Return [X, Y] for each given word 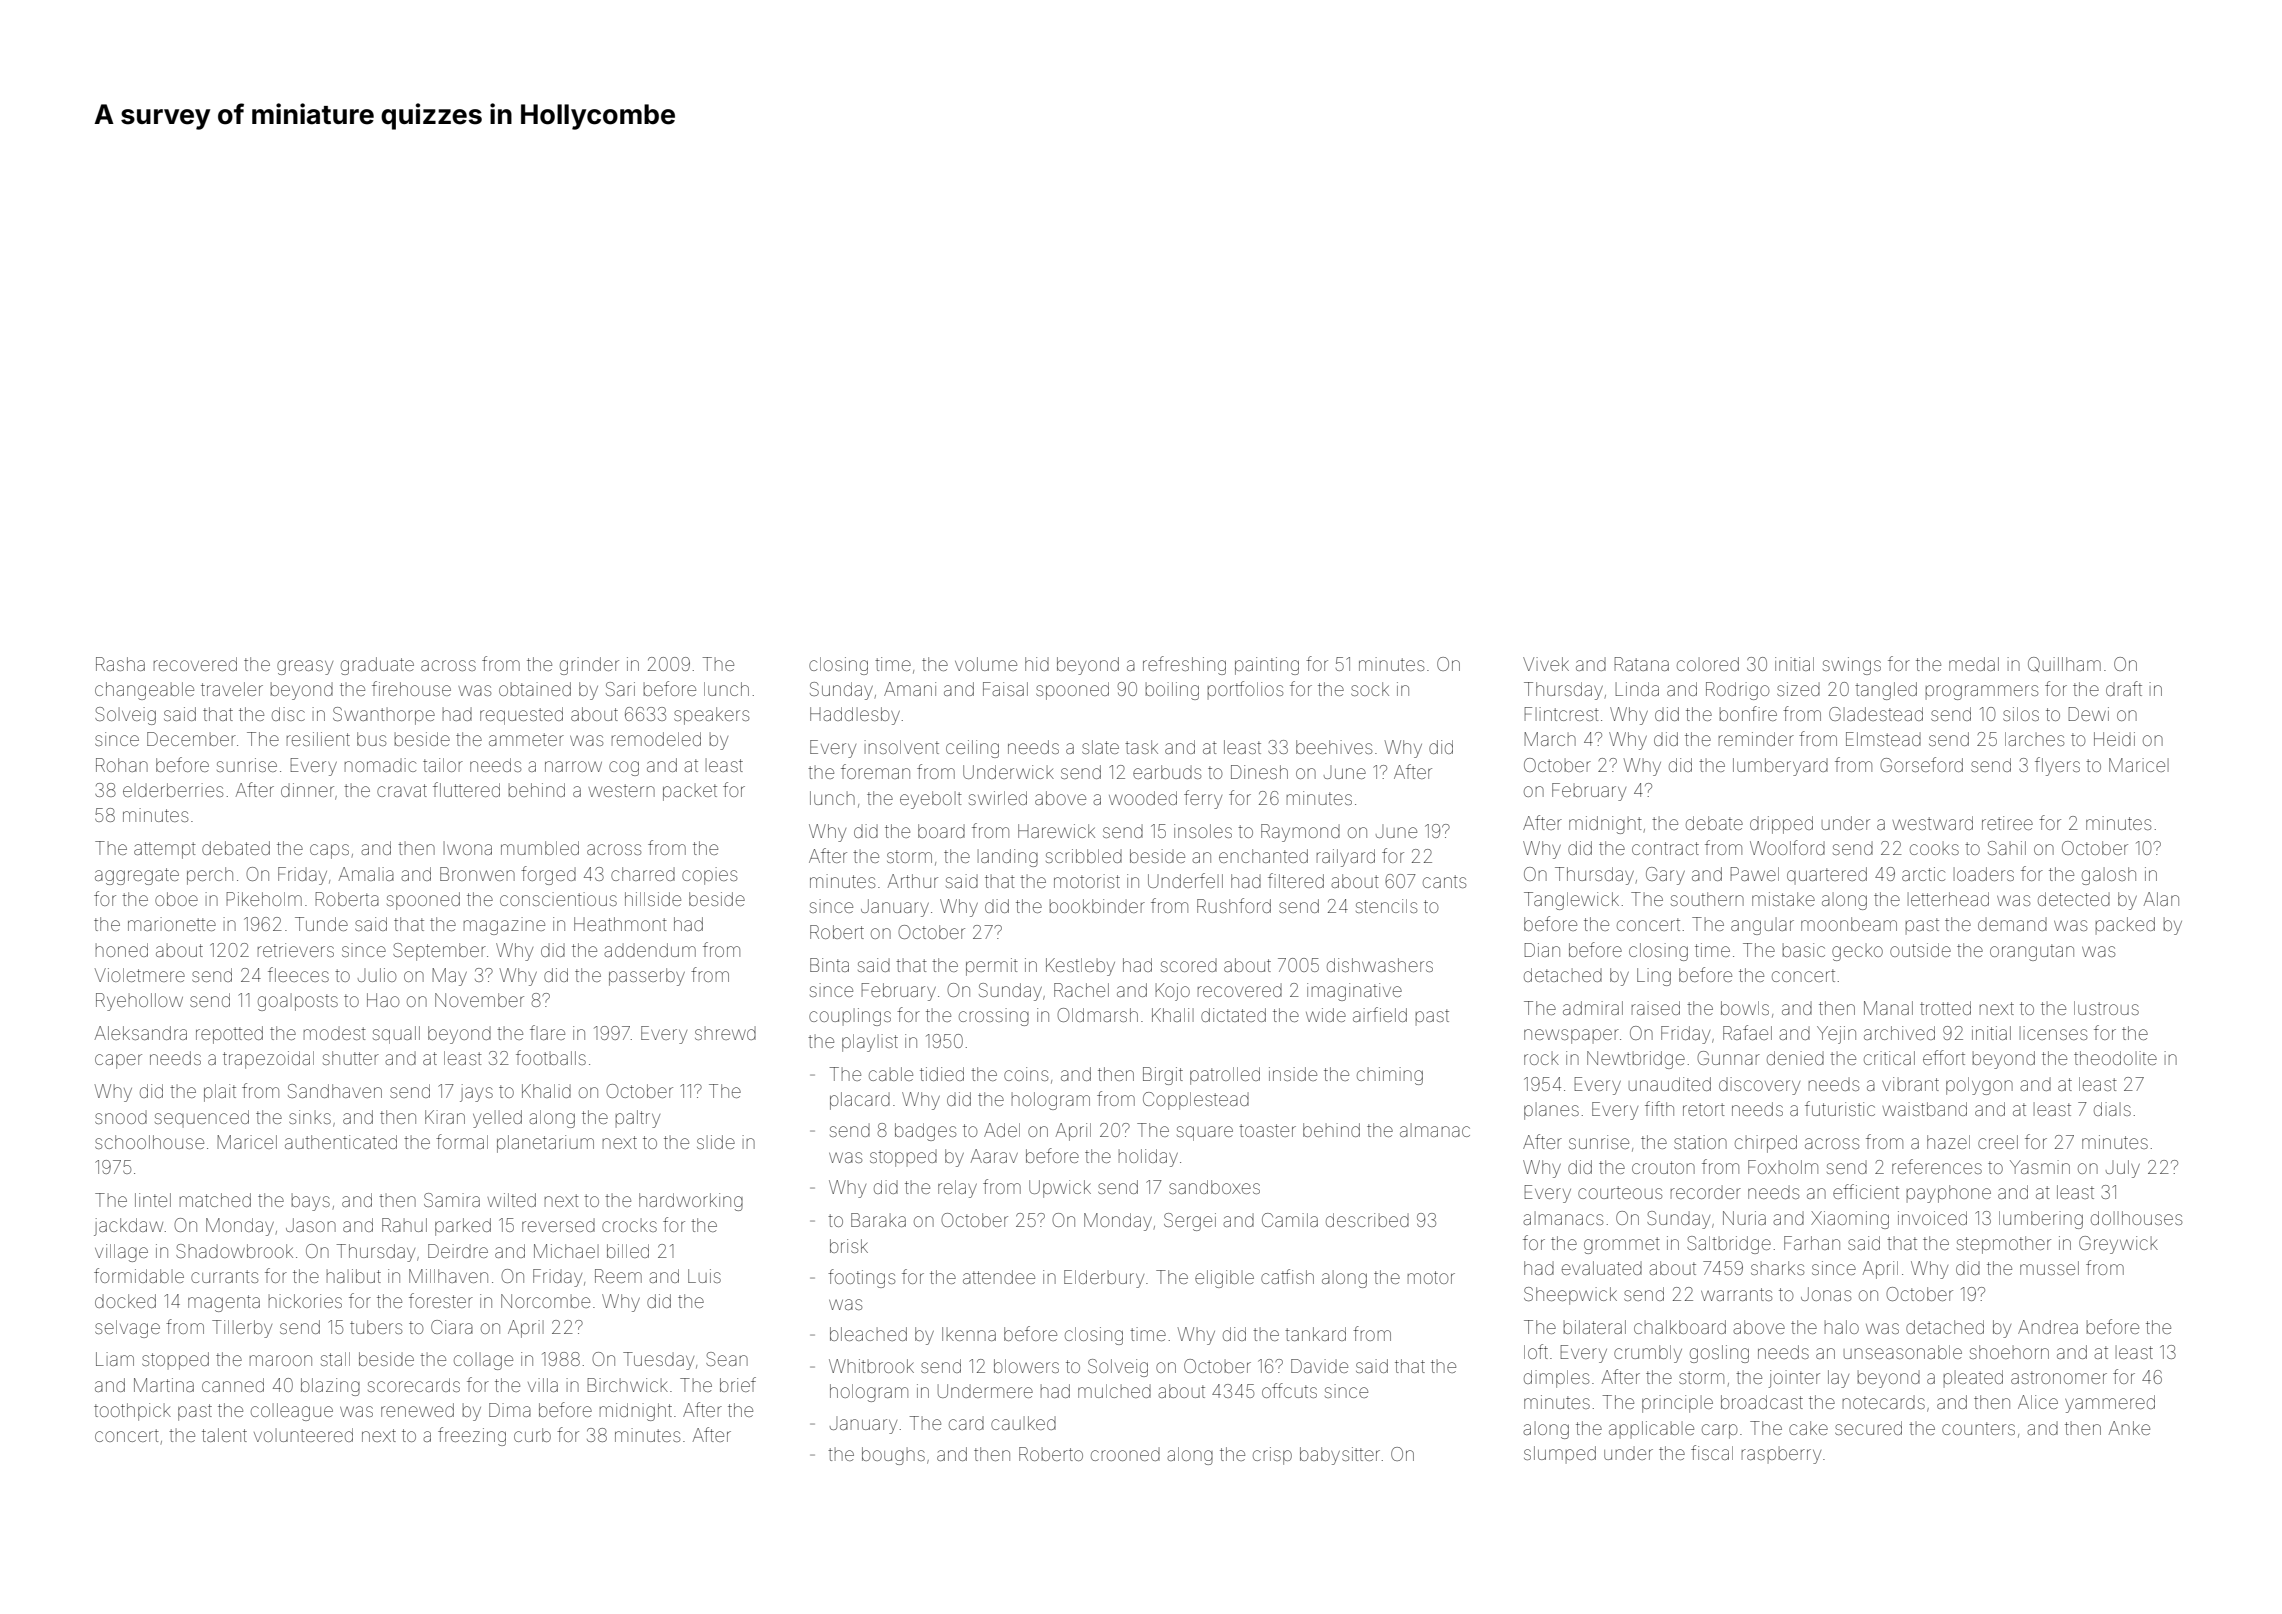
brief [738, 1384]
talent [224, 1435]
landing [1008, 858]
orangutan [2032, 952]
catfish [1287, 1276]
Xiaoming [1850, 1220]
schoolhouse [149, 1142]
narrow [573, 766]
